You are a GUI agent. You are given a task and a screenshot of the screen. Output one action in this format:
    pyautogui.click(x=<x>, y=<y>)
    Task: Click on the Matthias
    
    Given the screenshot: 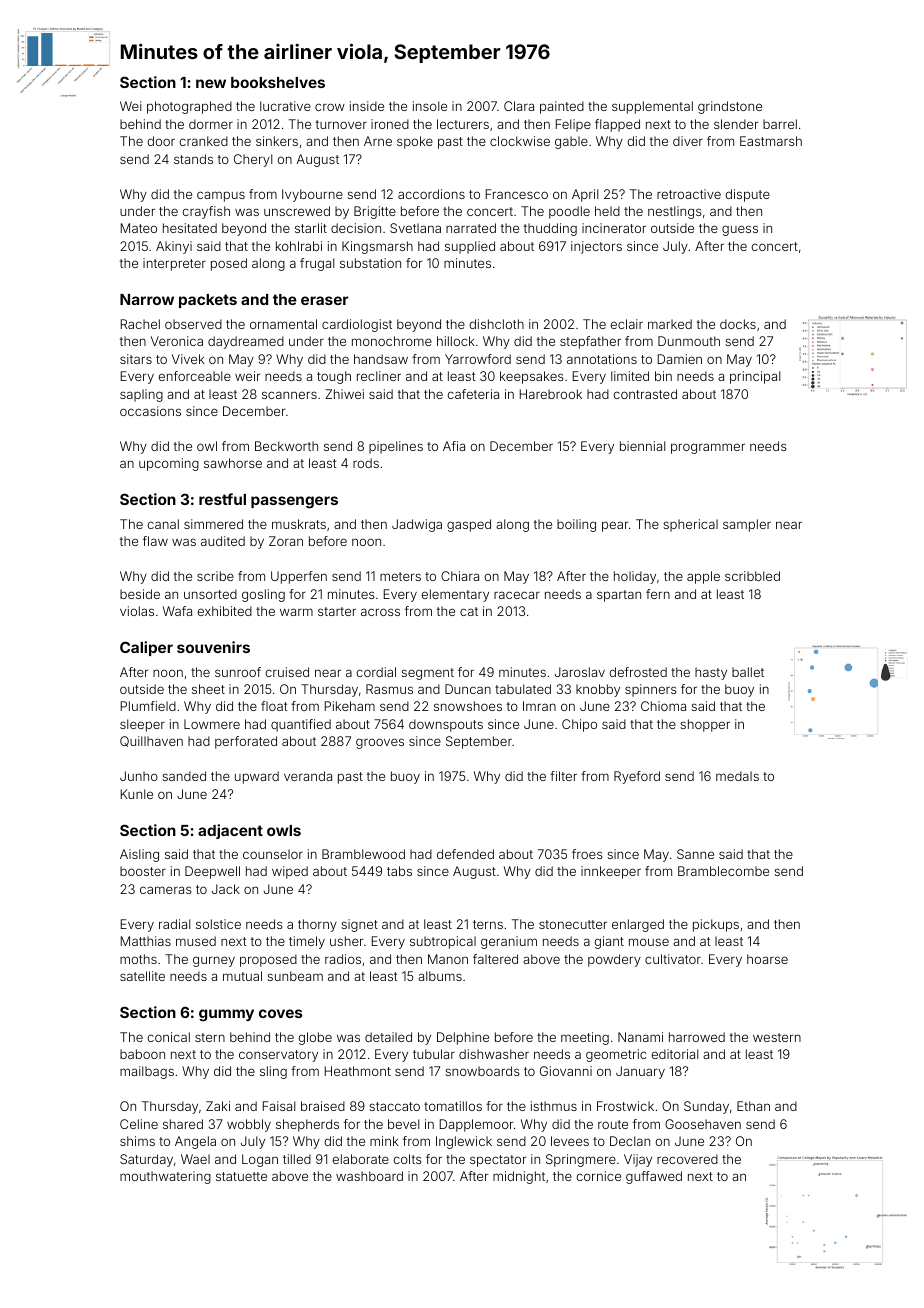 What is the action you would take?
    pyautogui.click(x=146, y=941)
